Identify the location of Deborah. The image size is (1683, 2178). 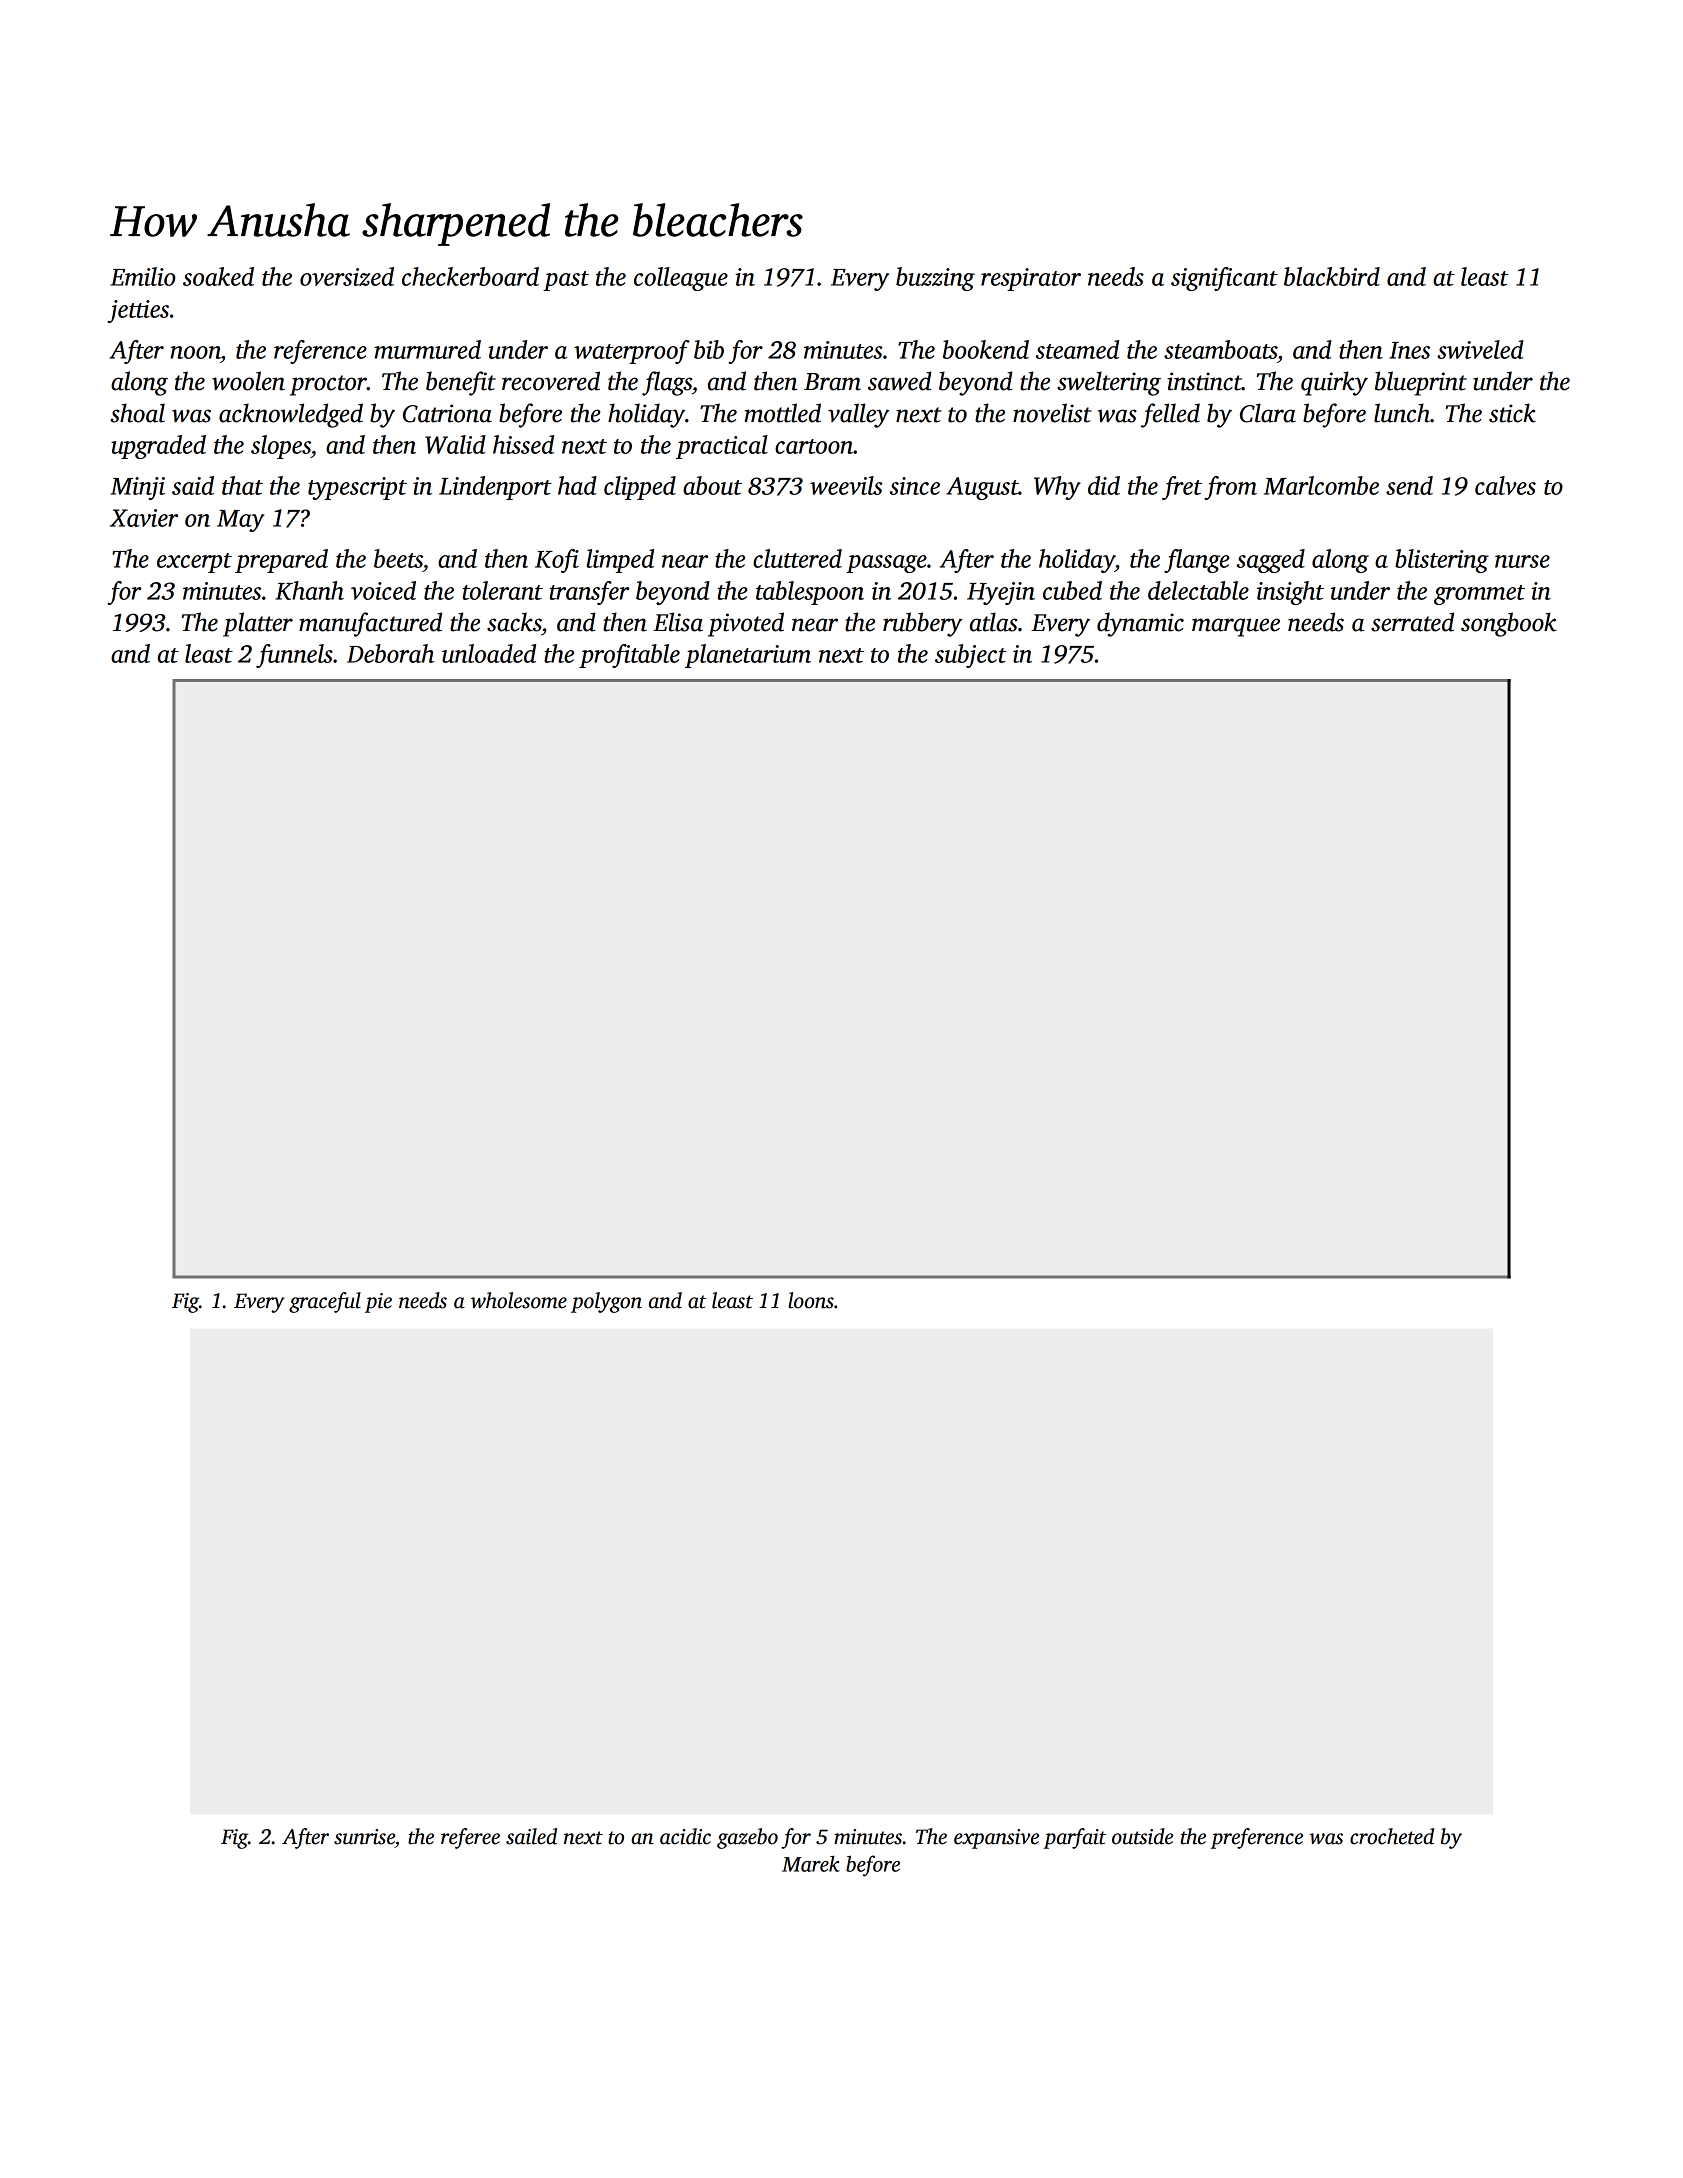
(390, 653).
